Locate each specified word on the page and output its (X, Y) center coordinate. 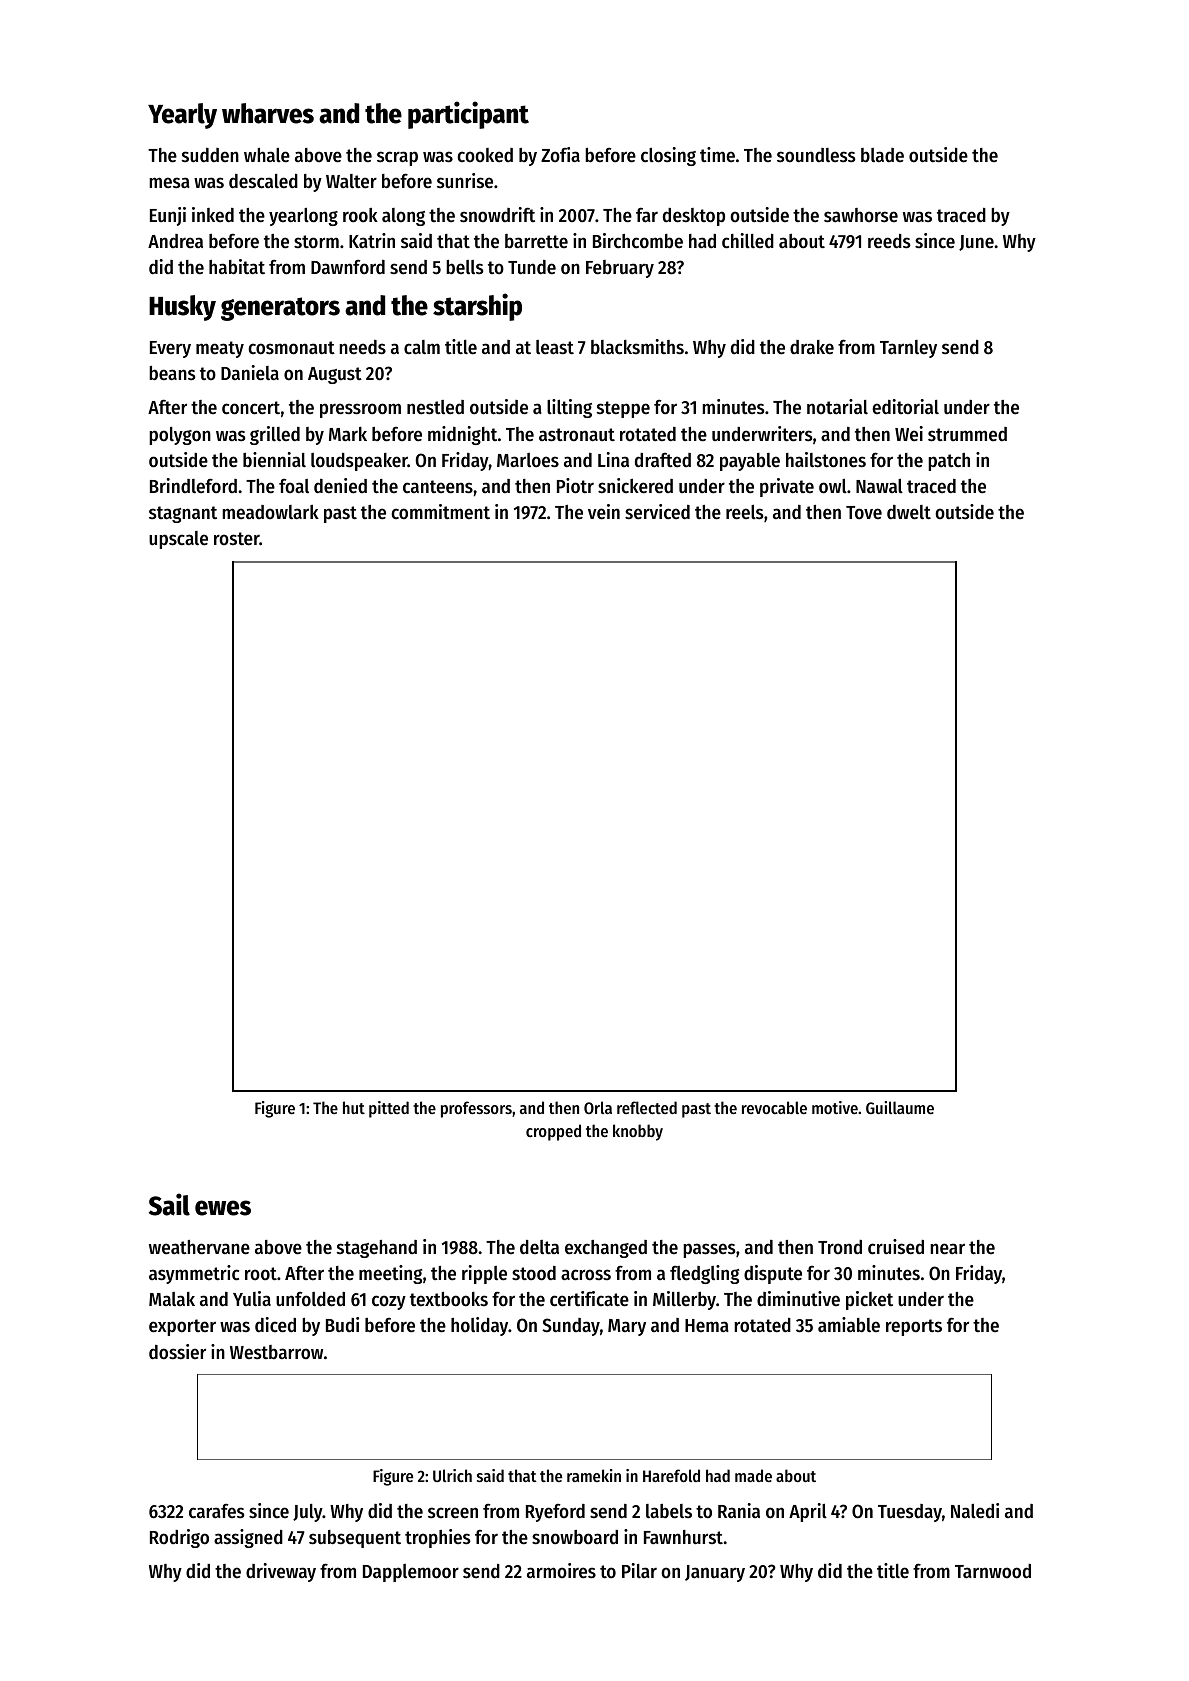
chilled (748, 241)
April (808, 1512)
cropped (553, 1132)
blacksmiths (637, 347)
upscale (178, 540)
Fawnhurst (683, 1537)
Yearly (182, 116)
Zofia (560, 154)
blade (882, 155)
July (308, 1513)
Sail (169, 1204)
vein (604, 512)
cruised (896, 1247)
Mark (348, 434)
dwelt (909, 512)
